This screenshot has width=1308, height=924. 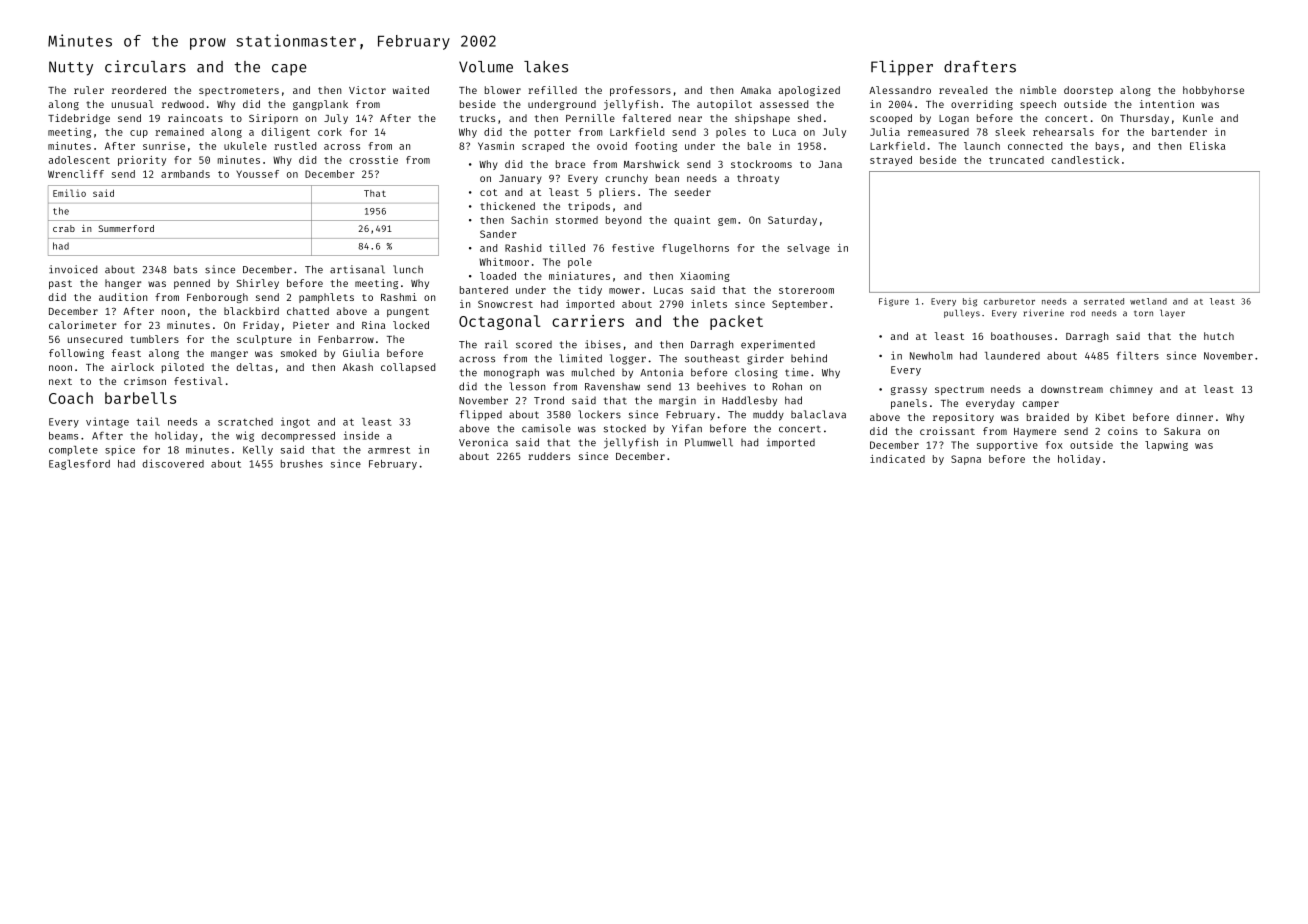 What do you see at coordinates (89, 90) in the screenshot?
I see `ruler` at bounding box center [89, 90].
